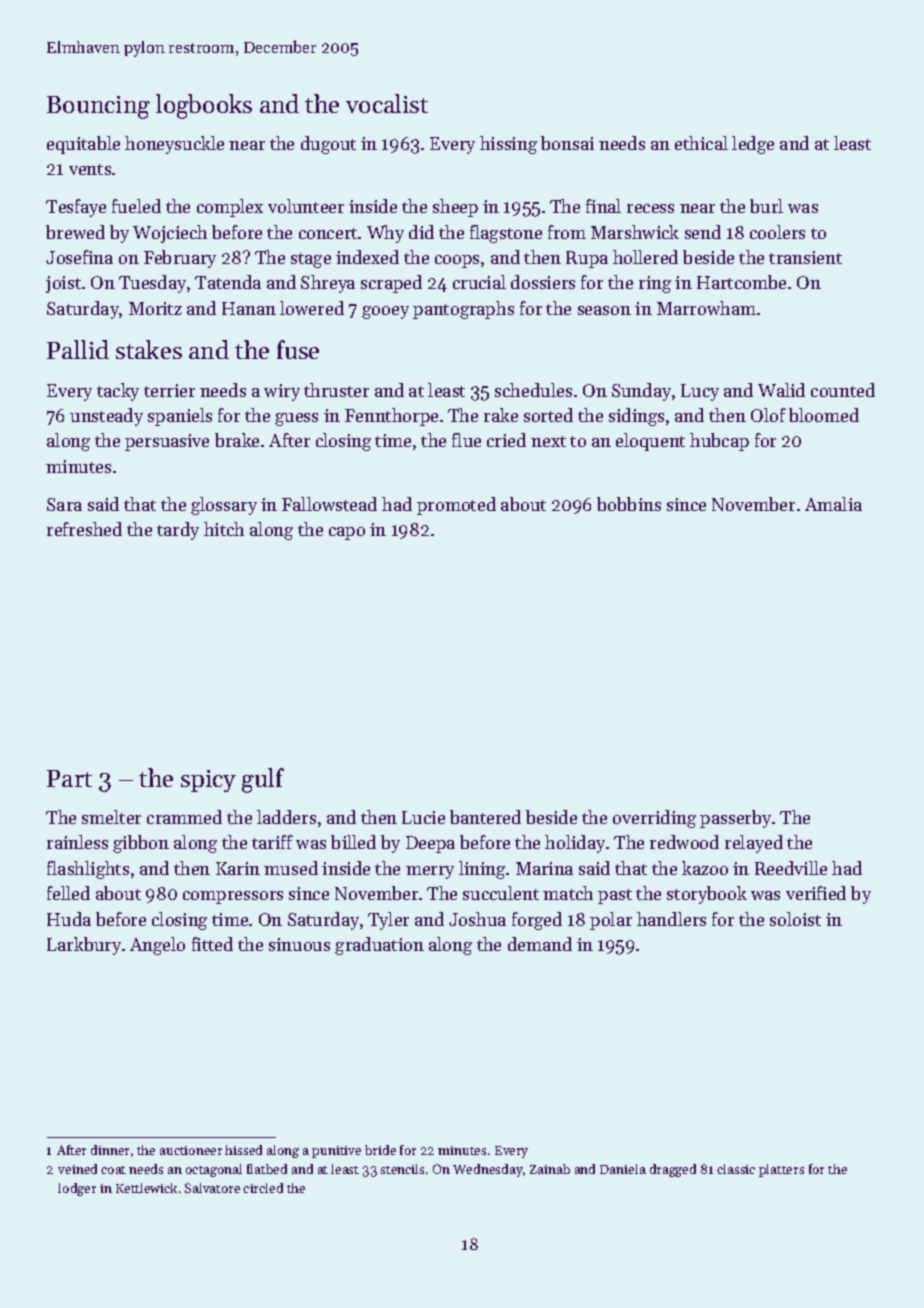 The width and height of the screenshot is (924, 1308). Describe the element at coordinates (69, 778) in the screenshot. I see `Part` at that location.
